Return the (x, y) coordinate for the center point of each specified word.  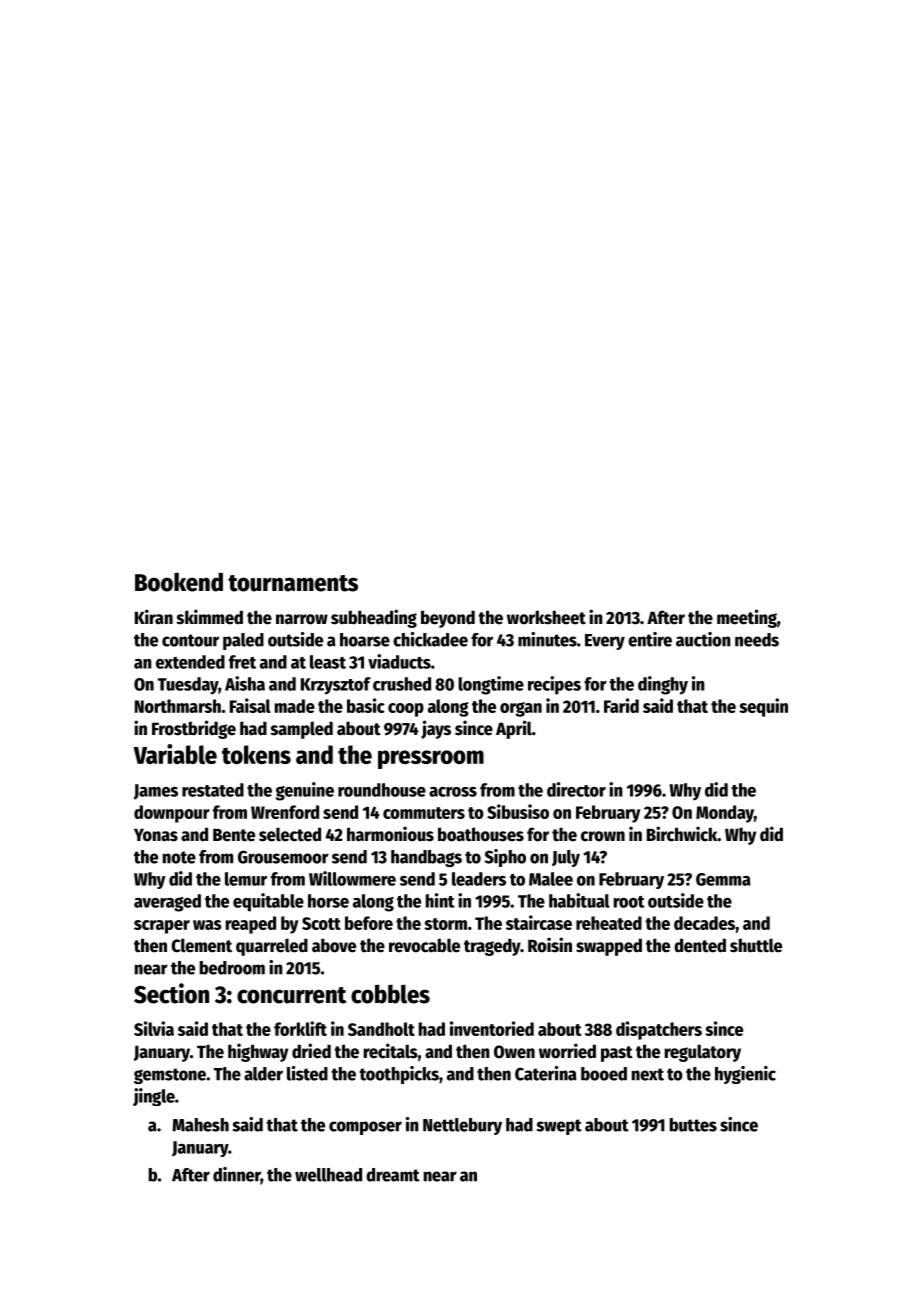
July (566, 858)
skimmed (210, 617)
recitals (391, 1051)
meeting (747, 618)
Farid (621, 705)
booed (604, 1074)
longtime (491, 685)
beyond (448, 619)
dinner (237, 1175)
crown (603, 836)
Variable (175, 754)
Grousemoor (283, 857)
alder (263, 1074)
